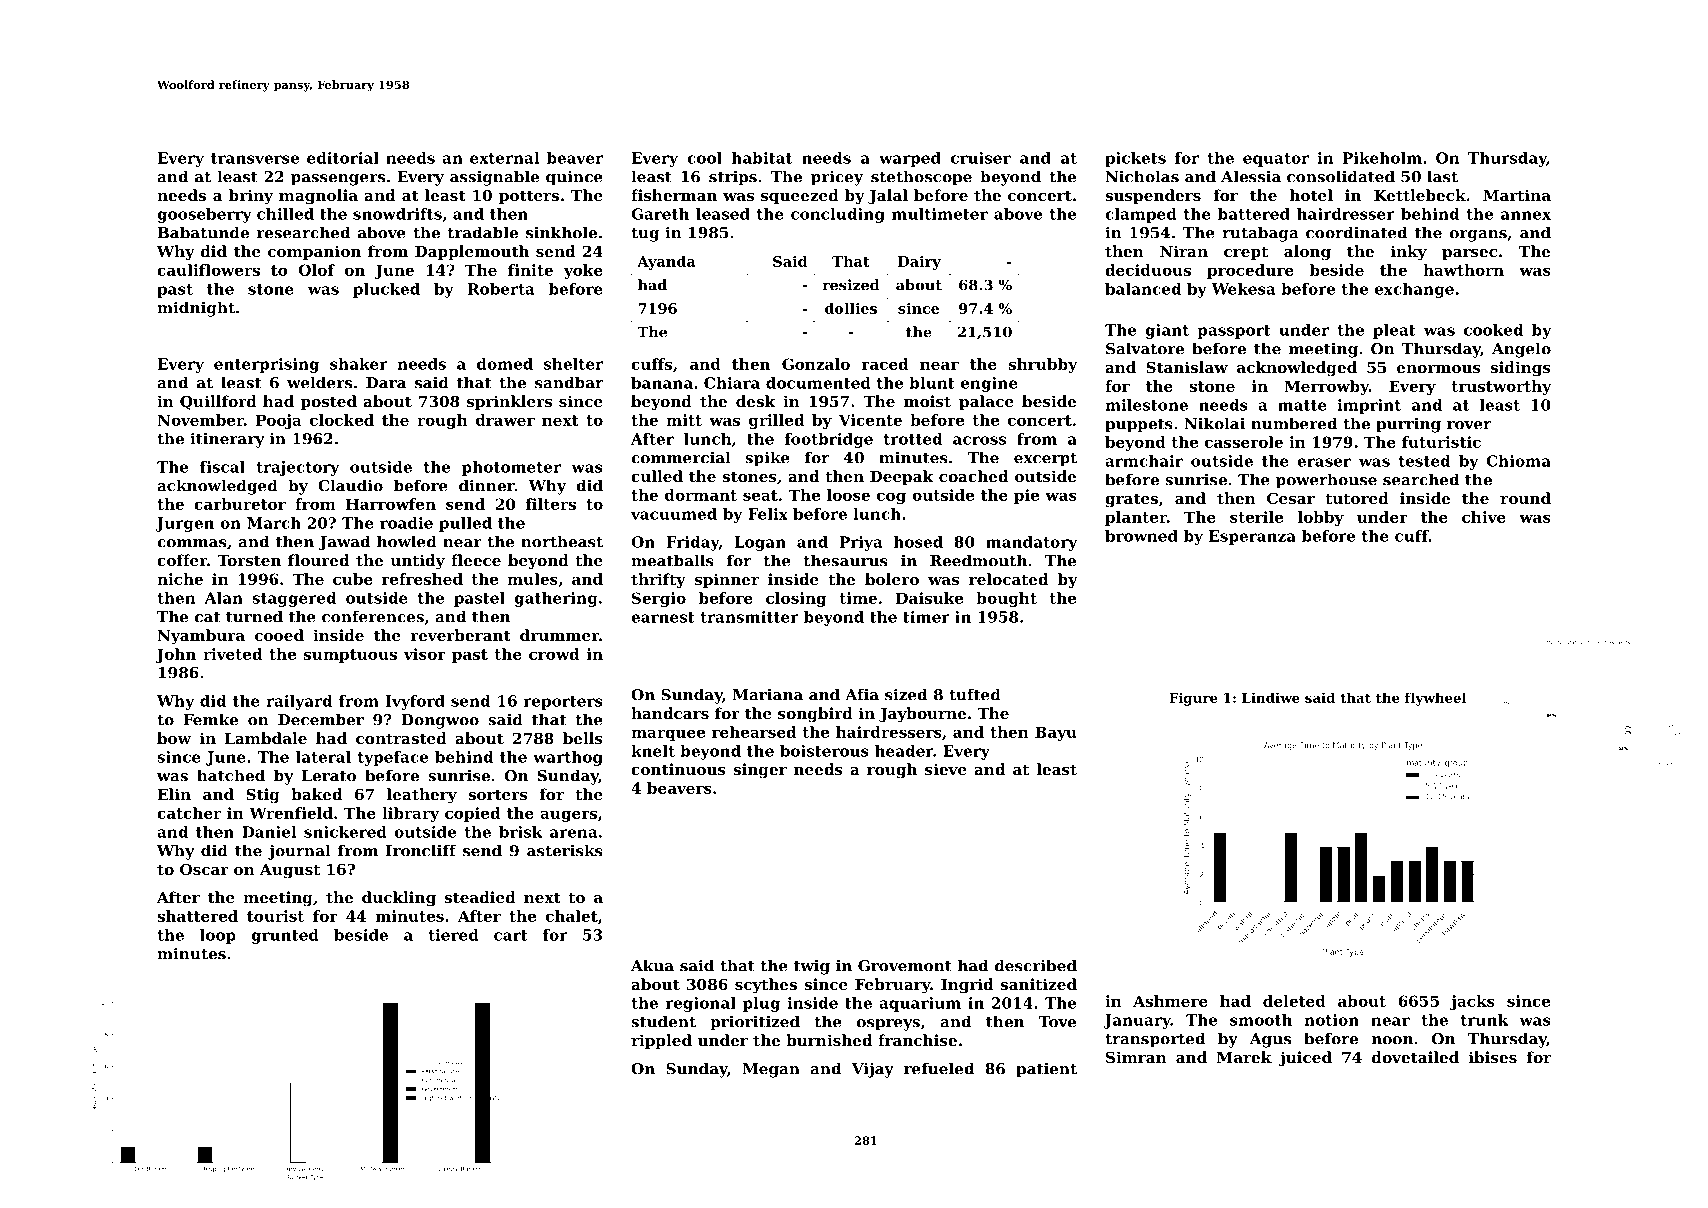  Describe the element at coordinates (299, 852) in the image. I see `journal` at that location.
